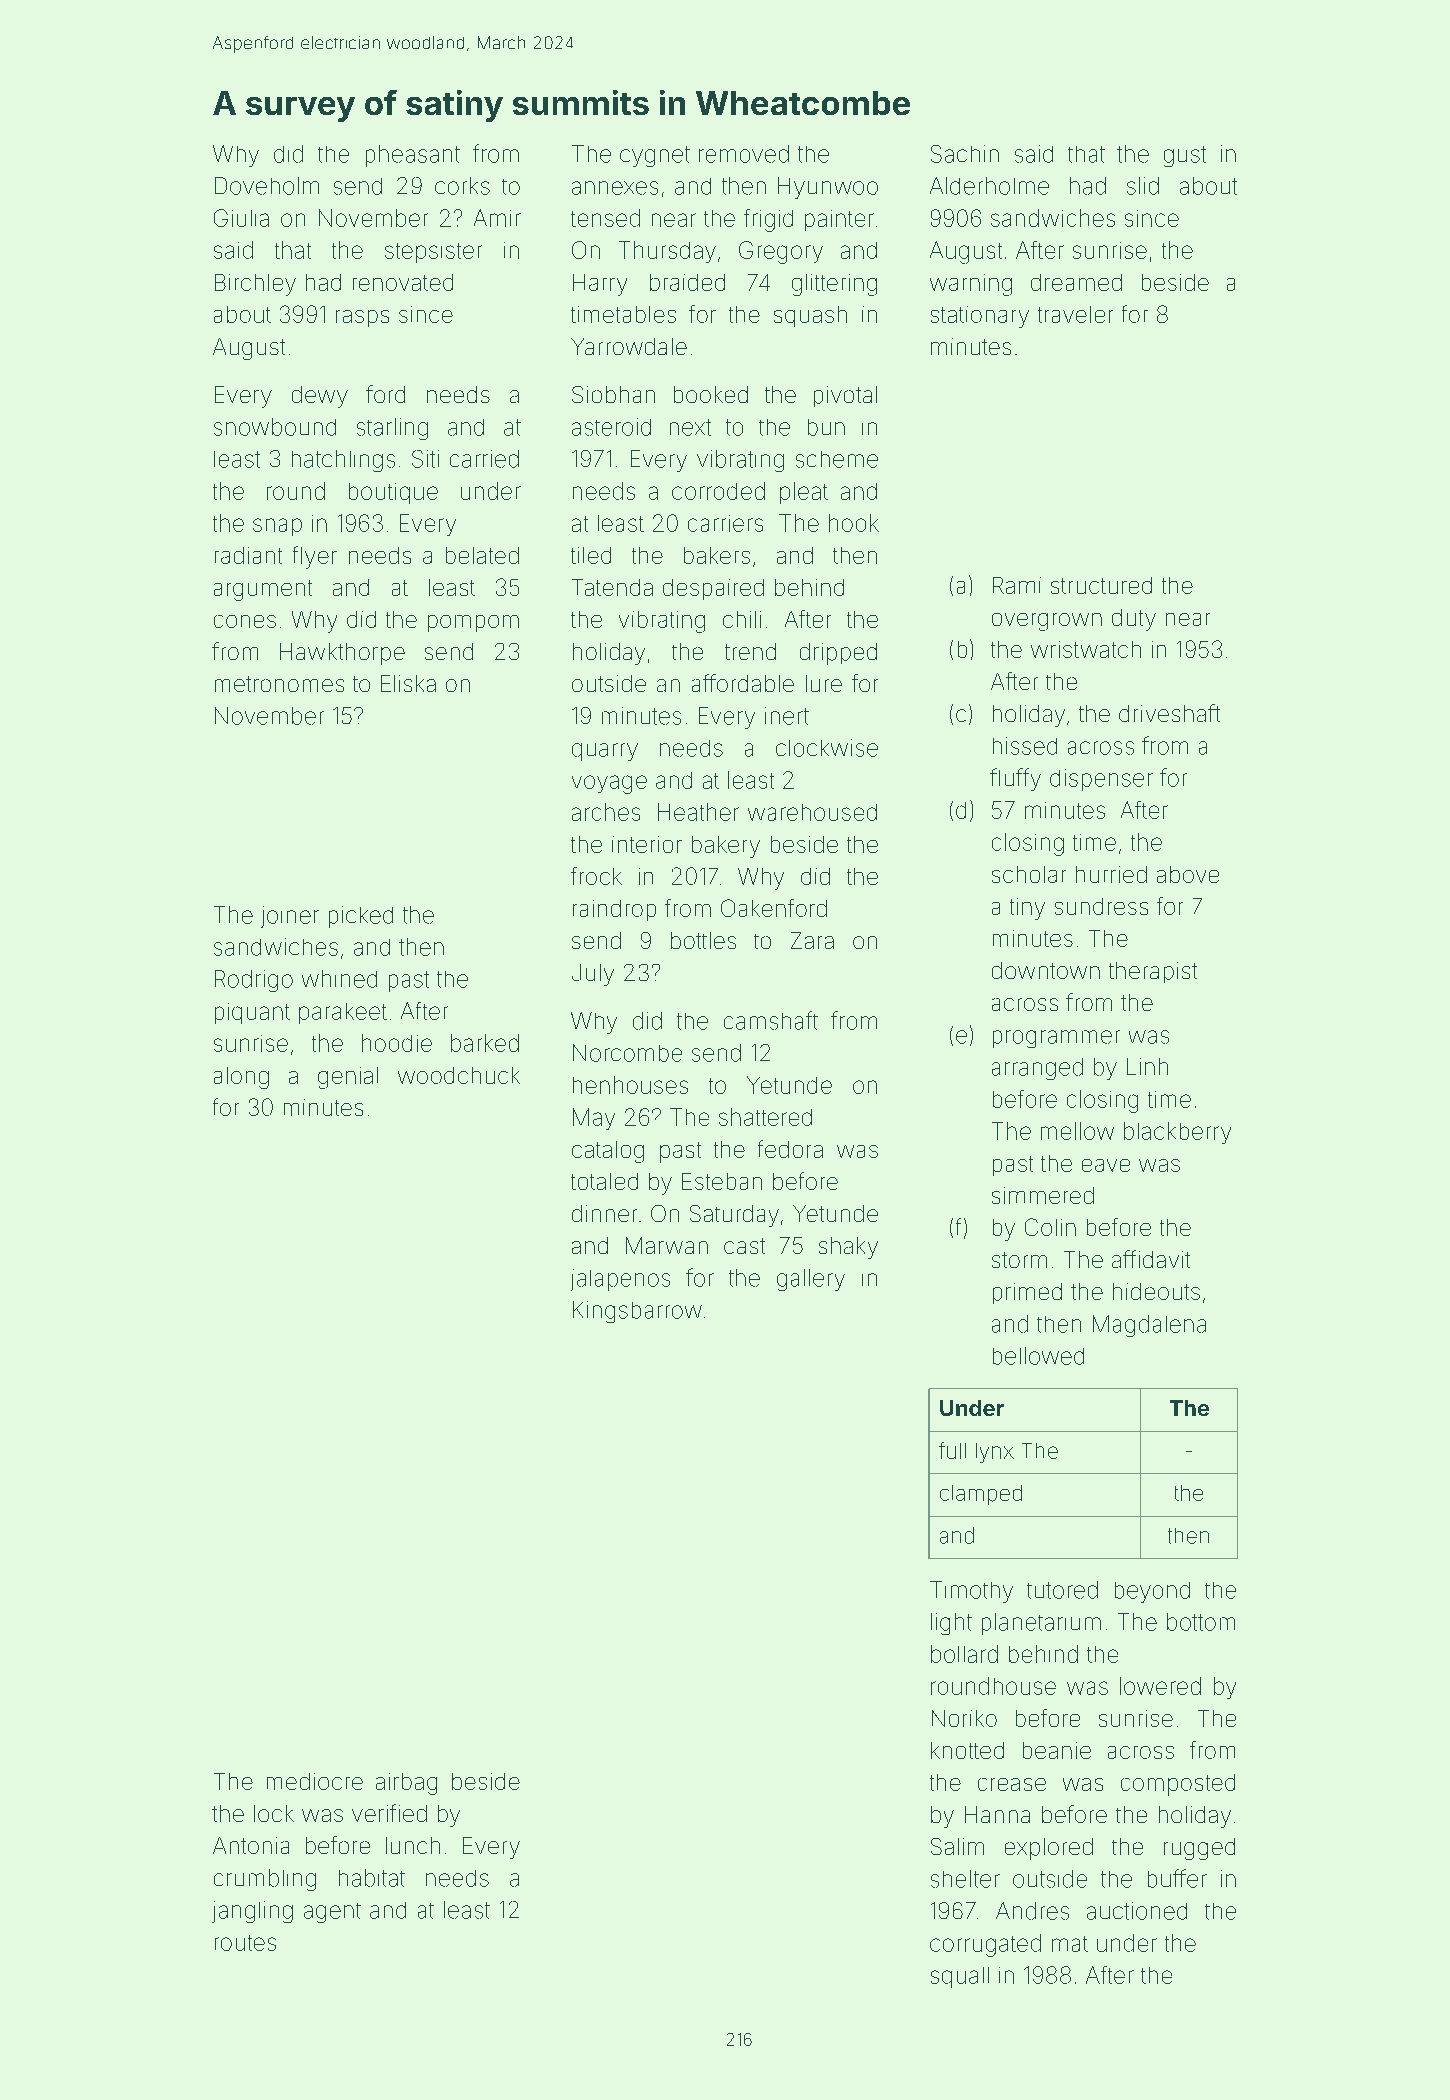 The height and width of the screenshot is (2100, 1450). Describe the element at coordinates (315, 1781) in the screenshot. I see `mediocre` at that location.
